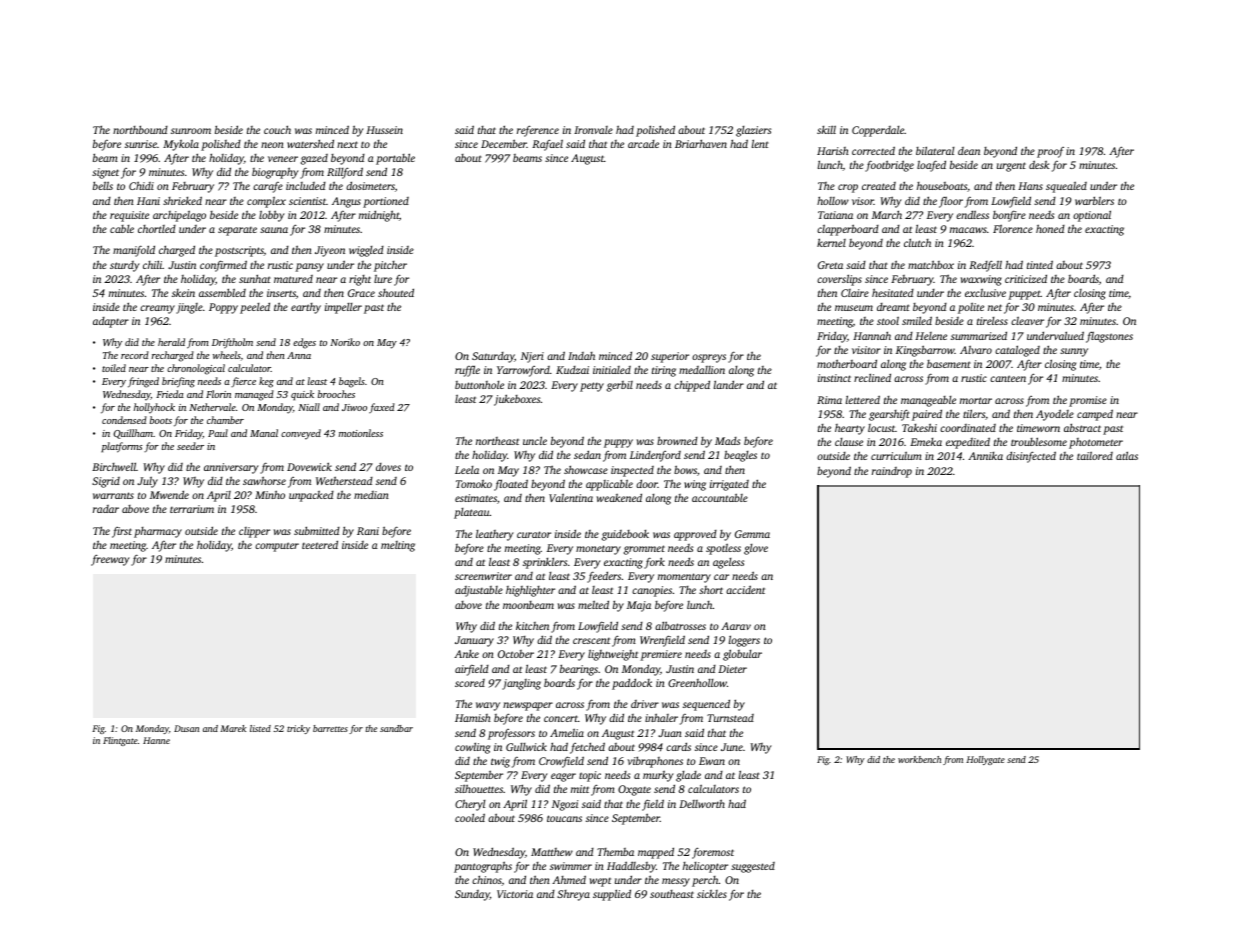 This screenshot has width=1233, height=952. Describe the element at coordinates (260, 728) in the screenshot. I see `listed` at that location.
